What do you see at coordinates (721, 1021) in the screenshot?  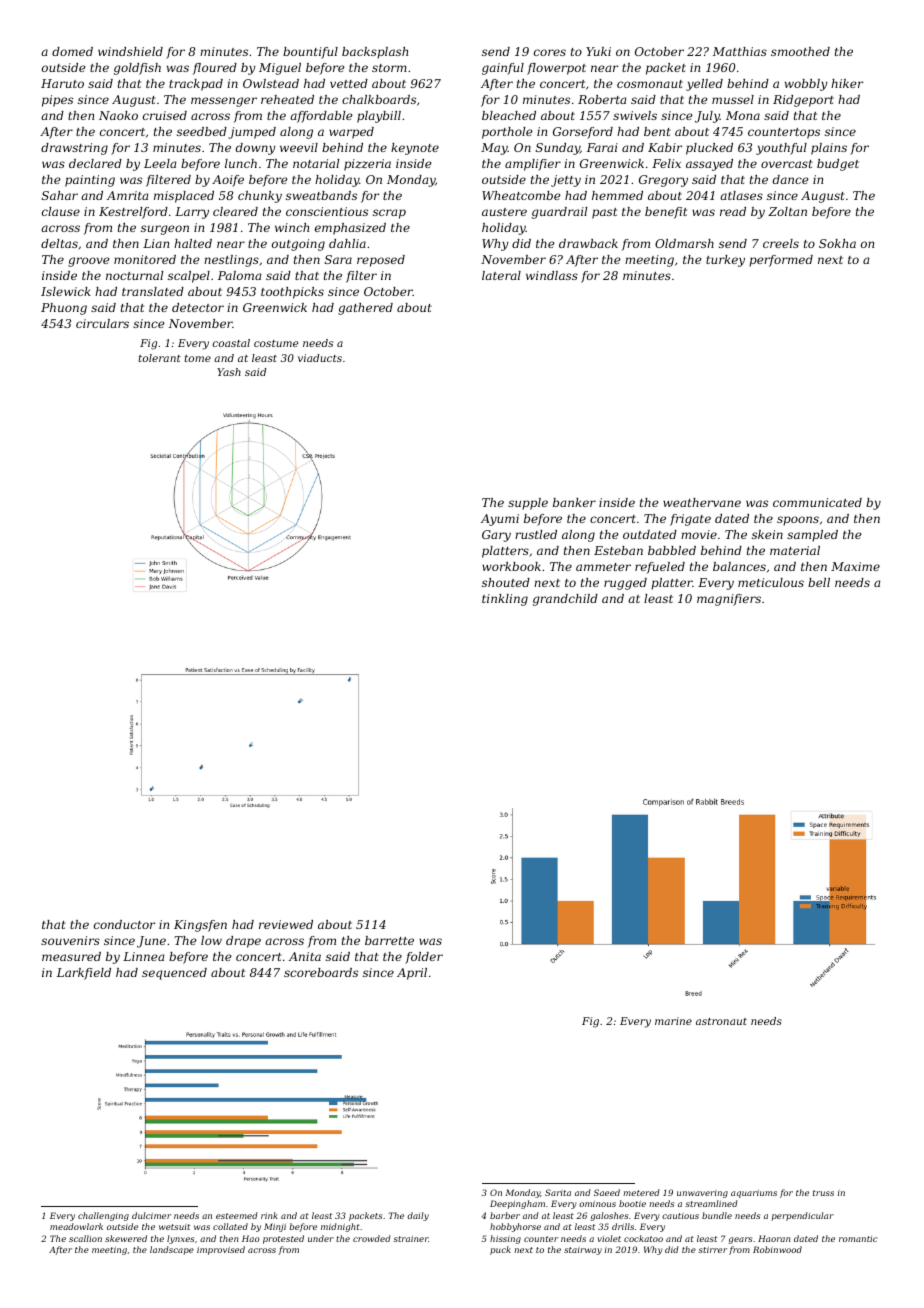 I see `astronaut` at bounding box center [721, 1021].
